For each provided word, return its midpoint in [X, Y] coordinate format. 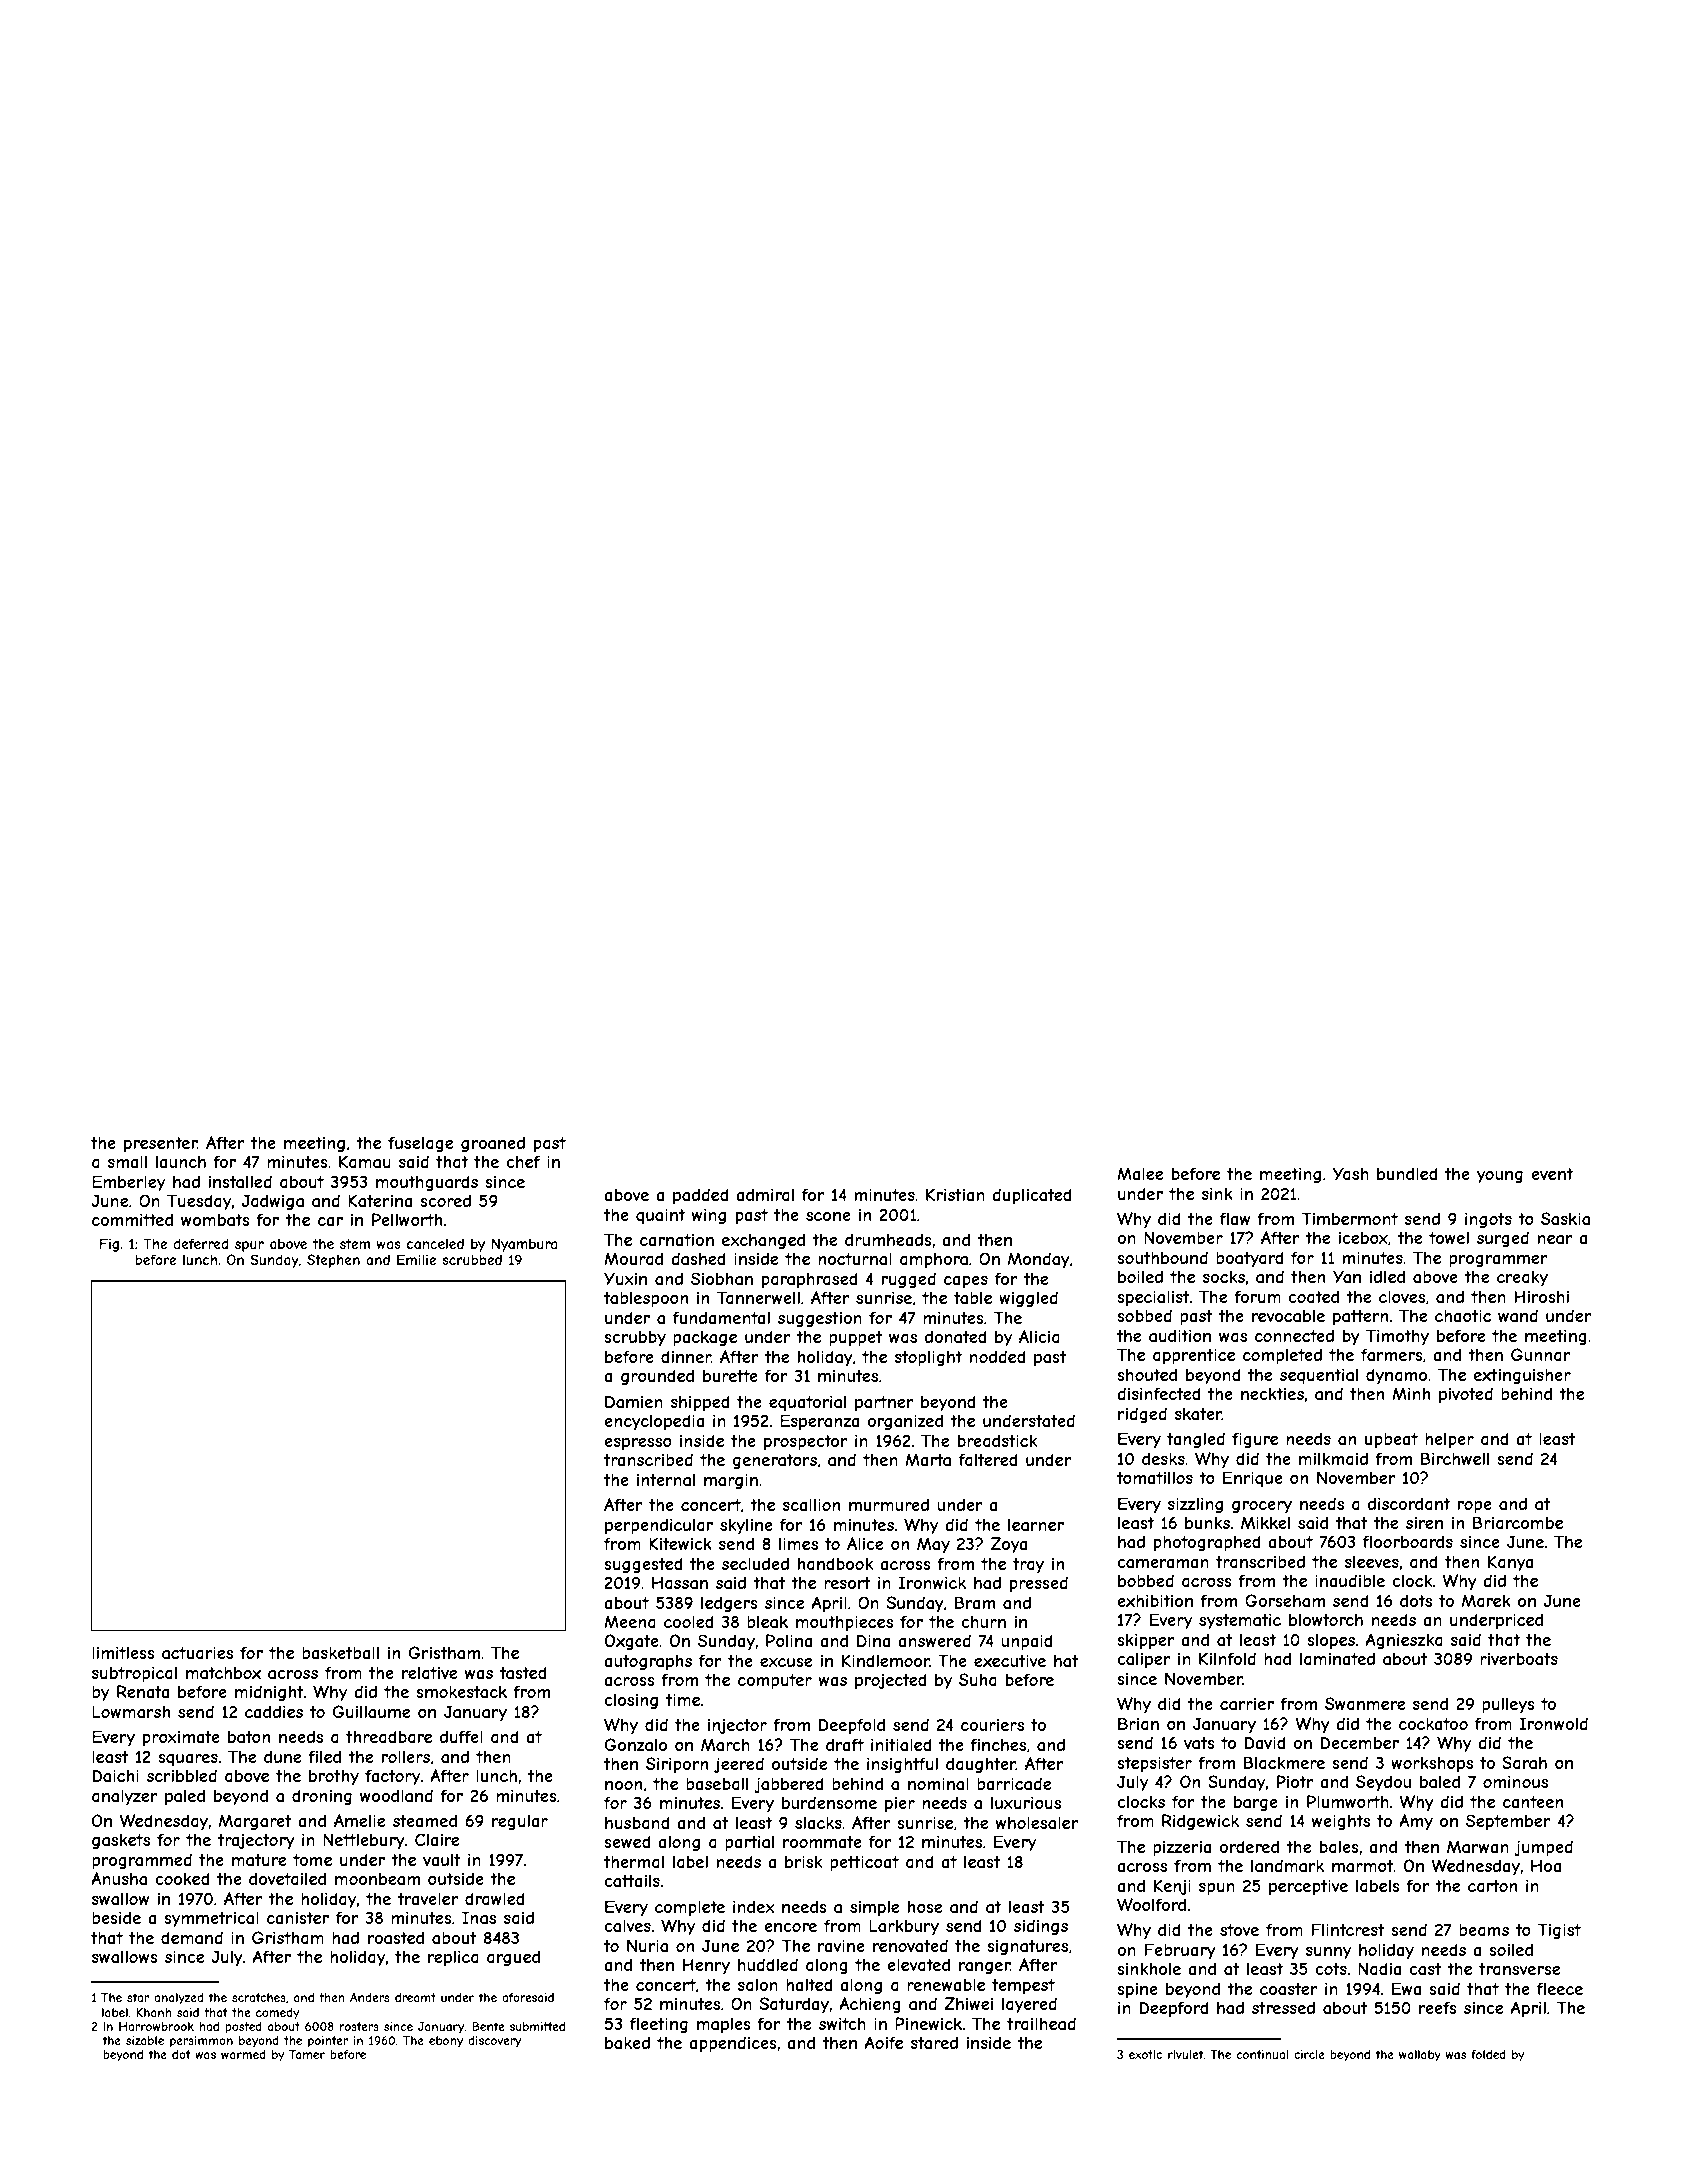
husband [637, 1822]
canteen [1533, 1802]
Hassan [680, 1582]
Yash [1351, 1173]
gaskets [121, 1841]
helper [1449, 1440]
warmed [243, 2054]
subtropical [134, 1674]
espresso [638, 1444]
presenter [160, 1144]
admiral [765, 1194]
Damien [634, 1401]
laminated [1337, 1658]
